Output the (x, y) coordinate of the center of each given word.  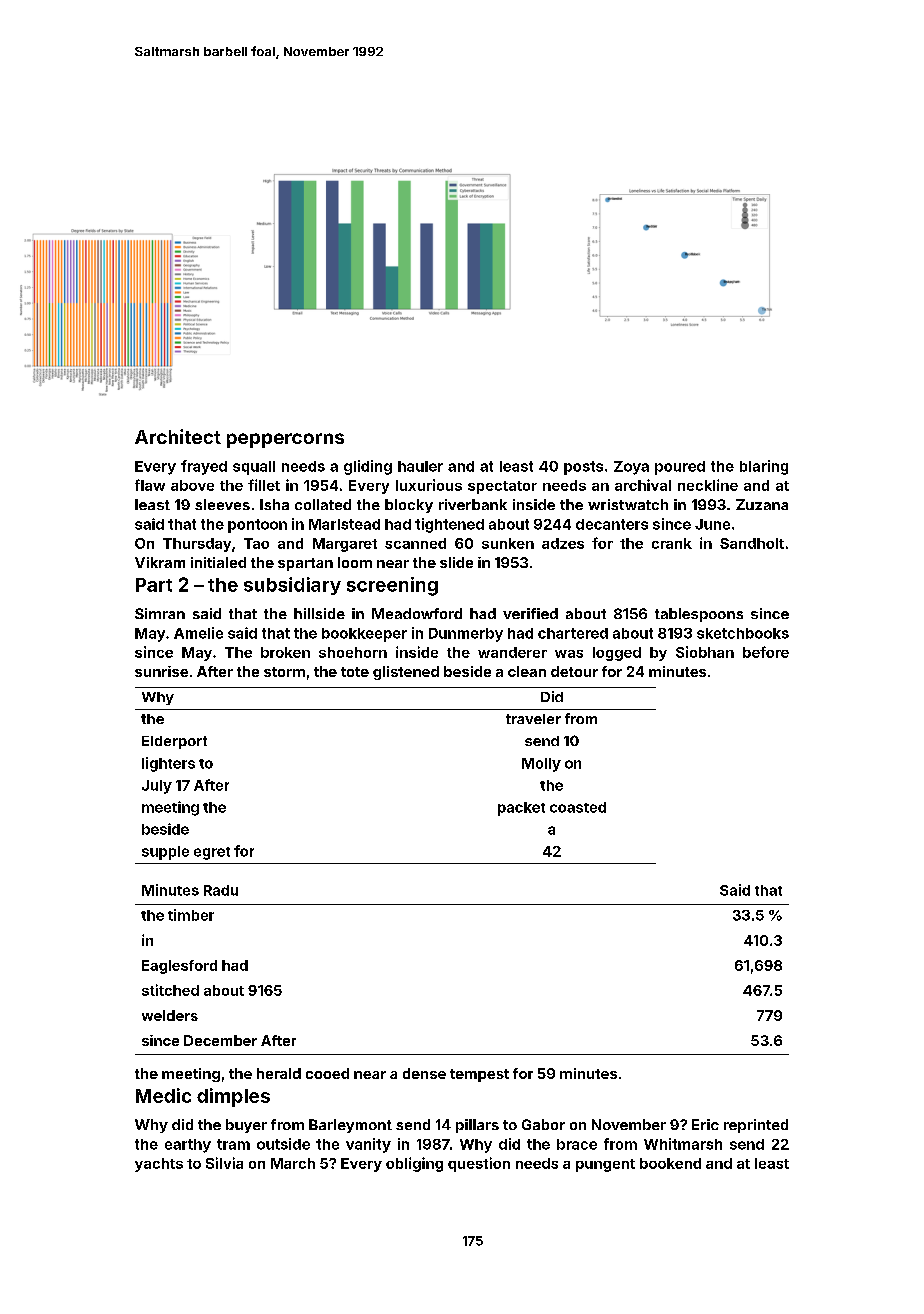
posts (583, 468)
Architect (178, 436)
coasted (578, 807)
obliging (414, 1164)
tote (355, 672)
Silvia (224, 1163)
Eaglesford (179, 967)
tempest (479, 1075)
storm (284, 672)
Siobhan (705, 652)
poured (680, 468)
